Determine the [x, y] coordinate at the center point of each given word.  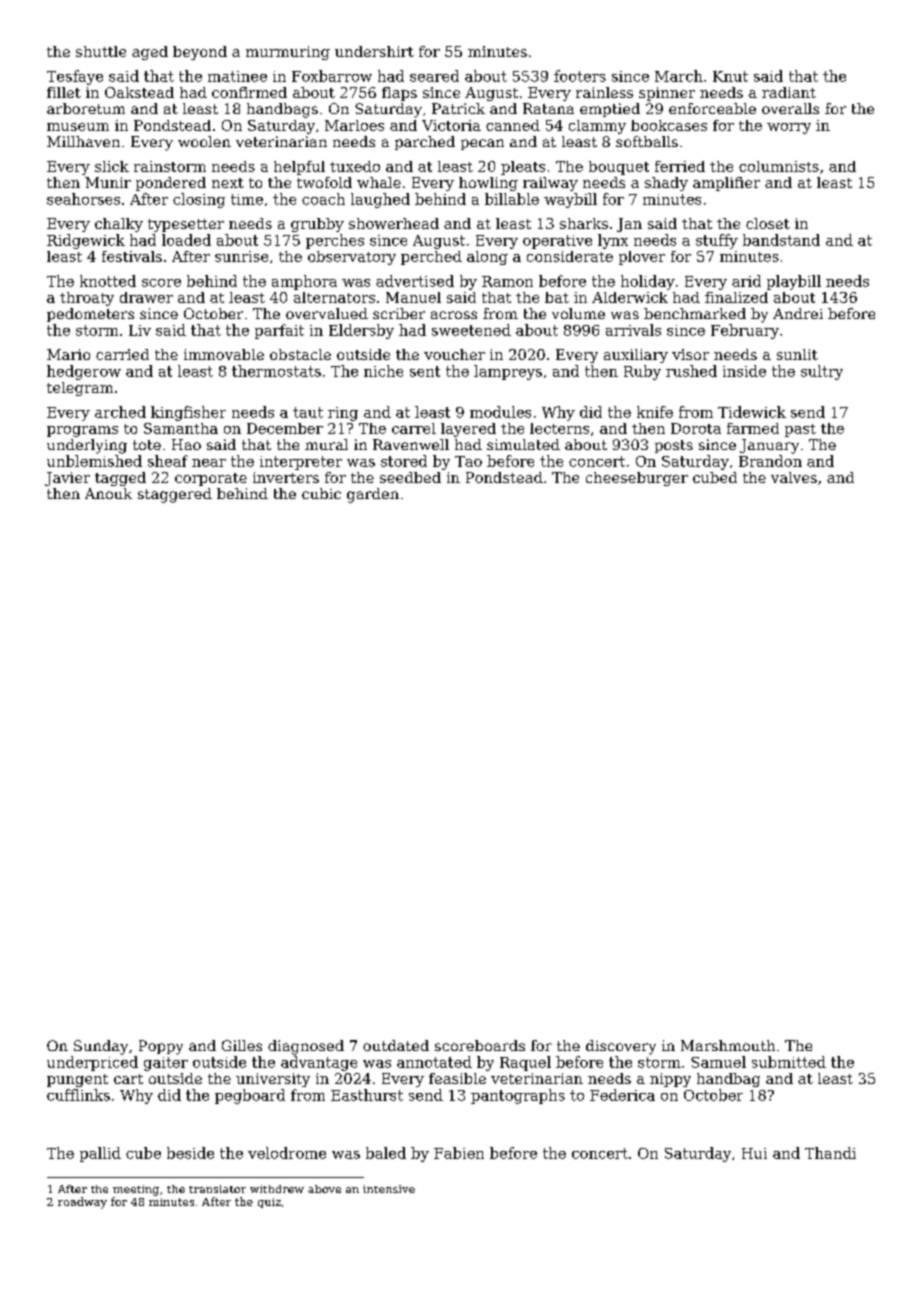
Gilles [242, 1045]
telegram [80, 389]
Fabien [459, 1153]
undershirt [374, 51]
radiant [789, 92]
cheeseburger [637, 479]
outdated [396, 1045]
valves [794, 477]
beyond [200, 53]
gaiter [166, 1064]
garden [373, 495]
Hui [754, 1153]
